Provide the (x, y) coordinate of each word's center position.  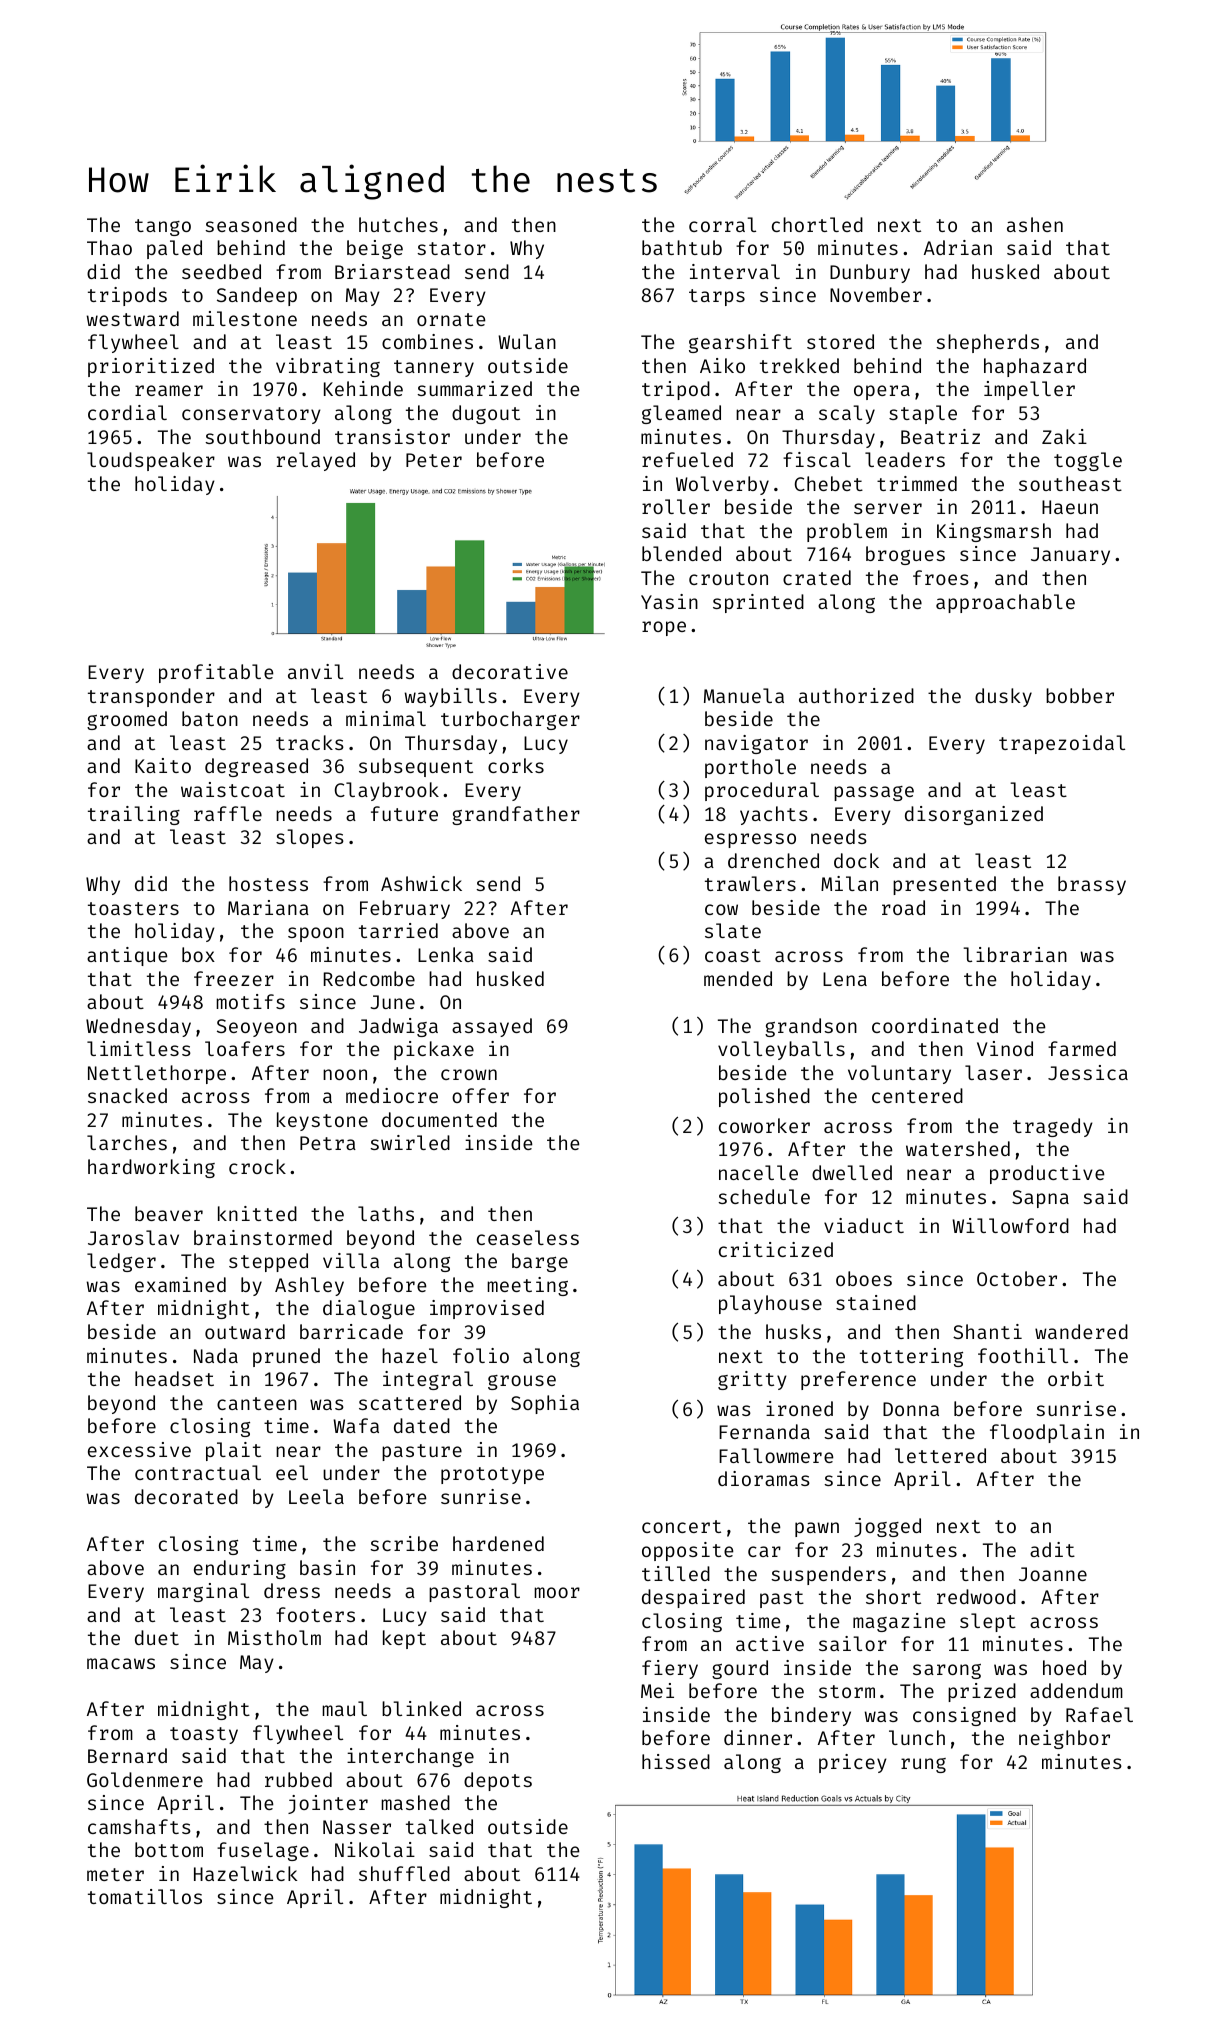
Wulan (527, 341)
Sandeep (257, 296)
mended (738, 978)
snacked (127, 1095)
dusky (1003, 697)
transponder (151, 697)
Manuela (744, 695)
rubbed (298, 1779)
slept (988, 1622)
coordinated (935, 1025)
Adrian (958, 247)
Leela (316, 1496)
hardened (498, 1543)
